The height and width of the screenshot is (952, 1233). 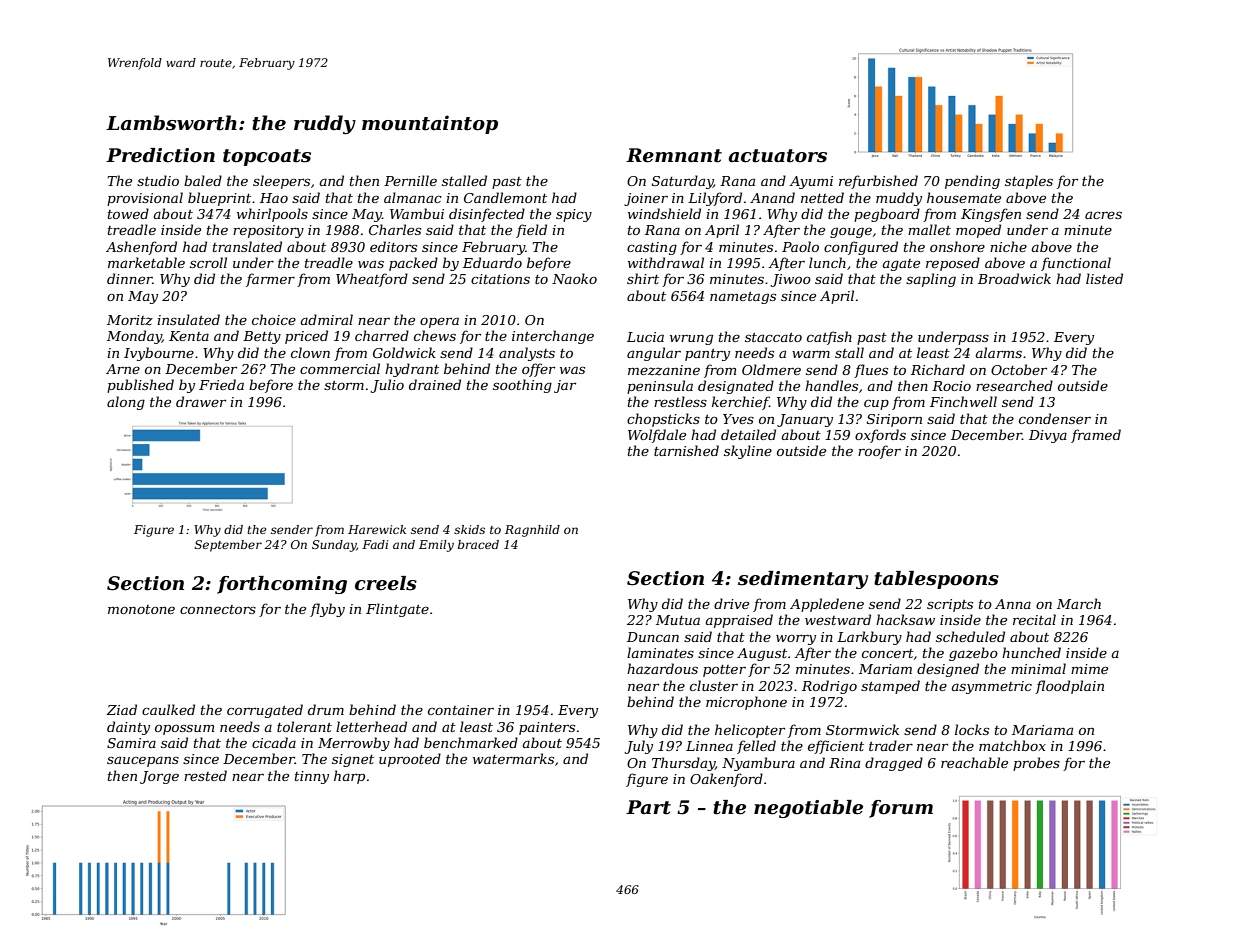 I want to click on painters, so click(x=547, y=728).
